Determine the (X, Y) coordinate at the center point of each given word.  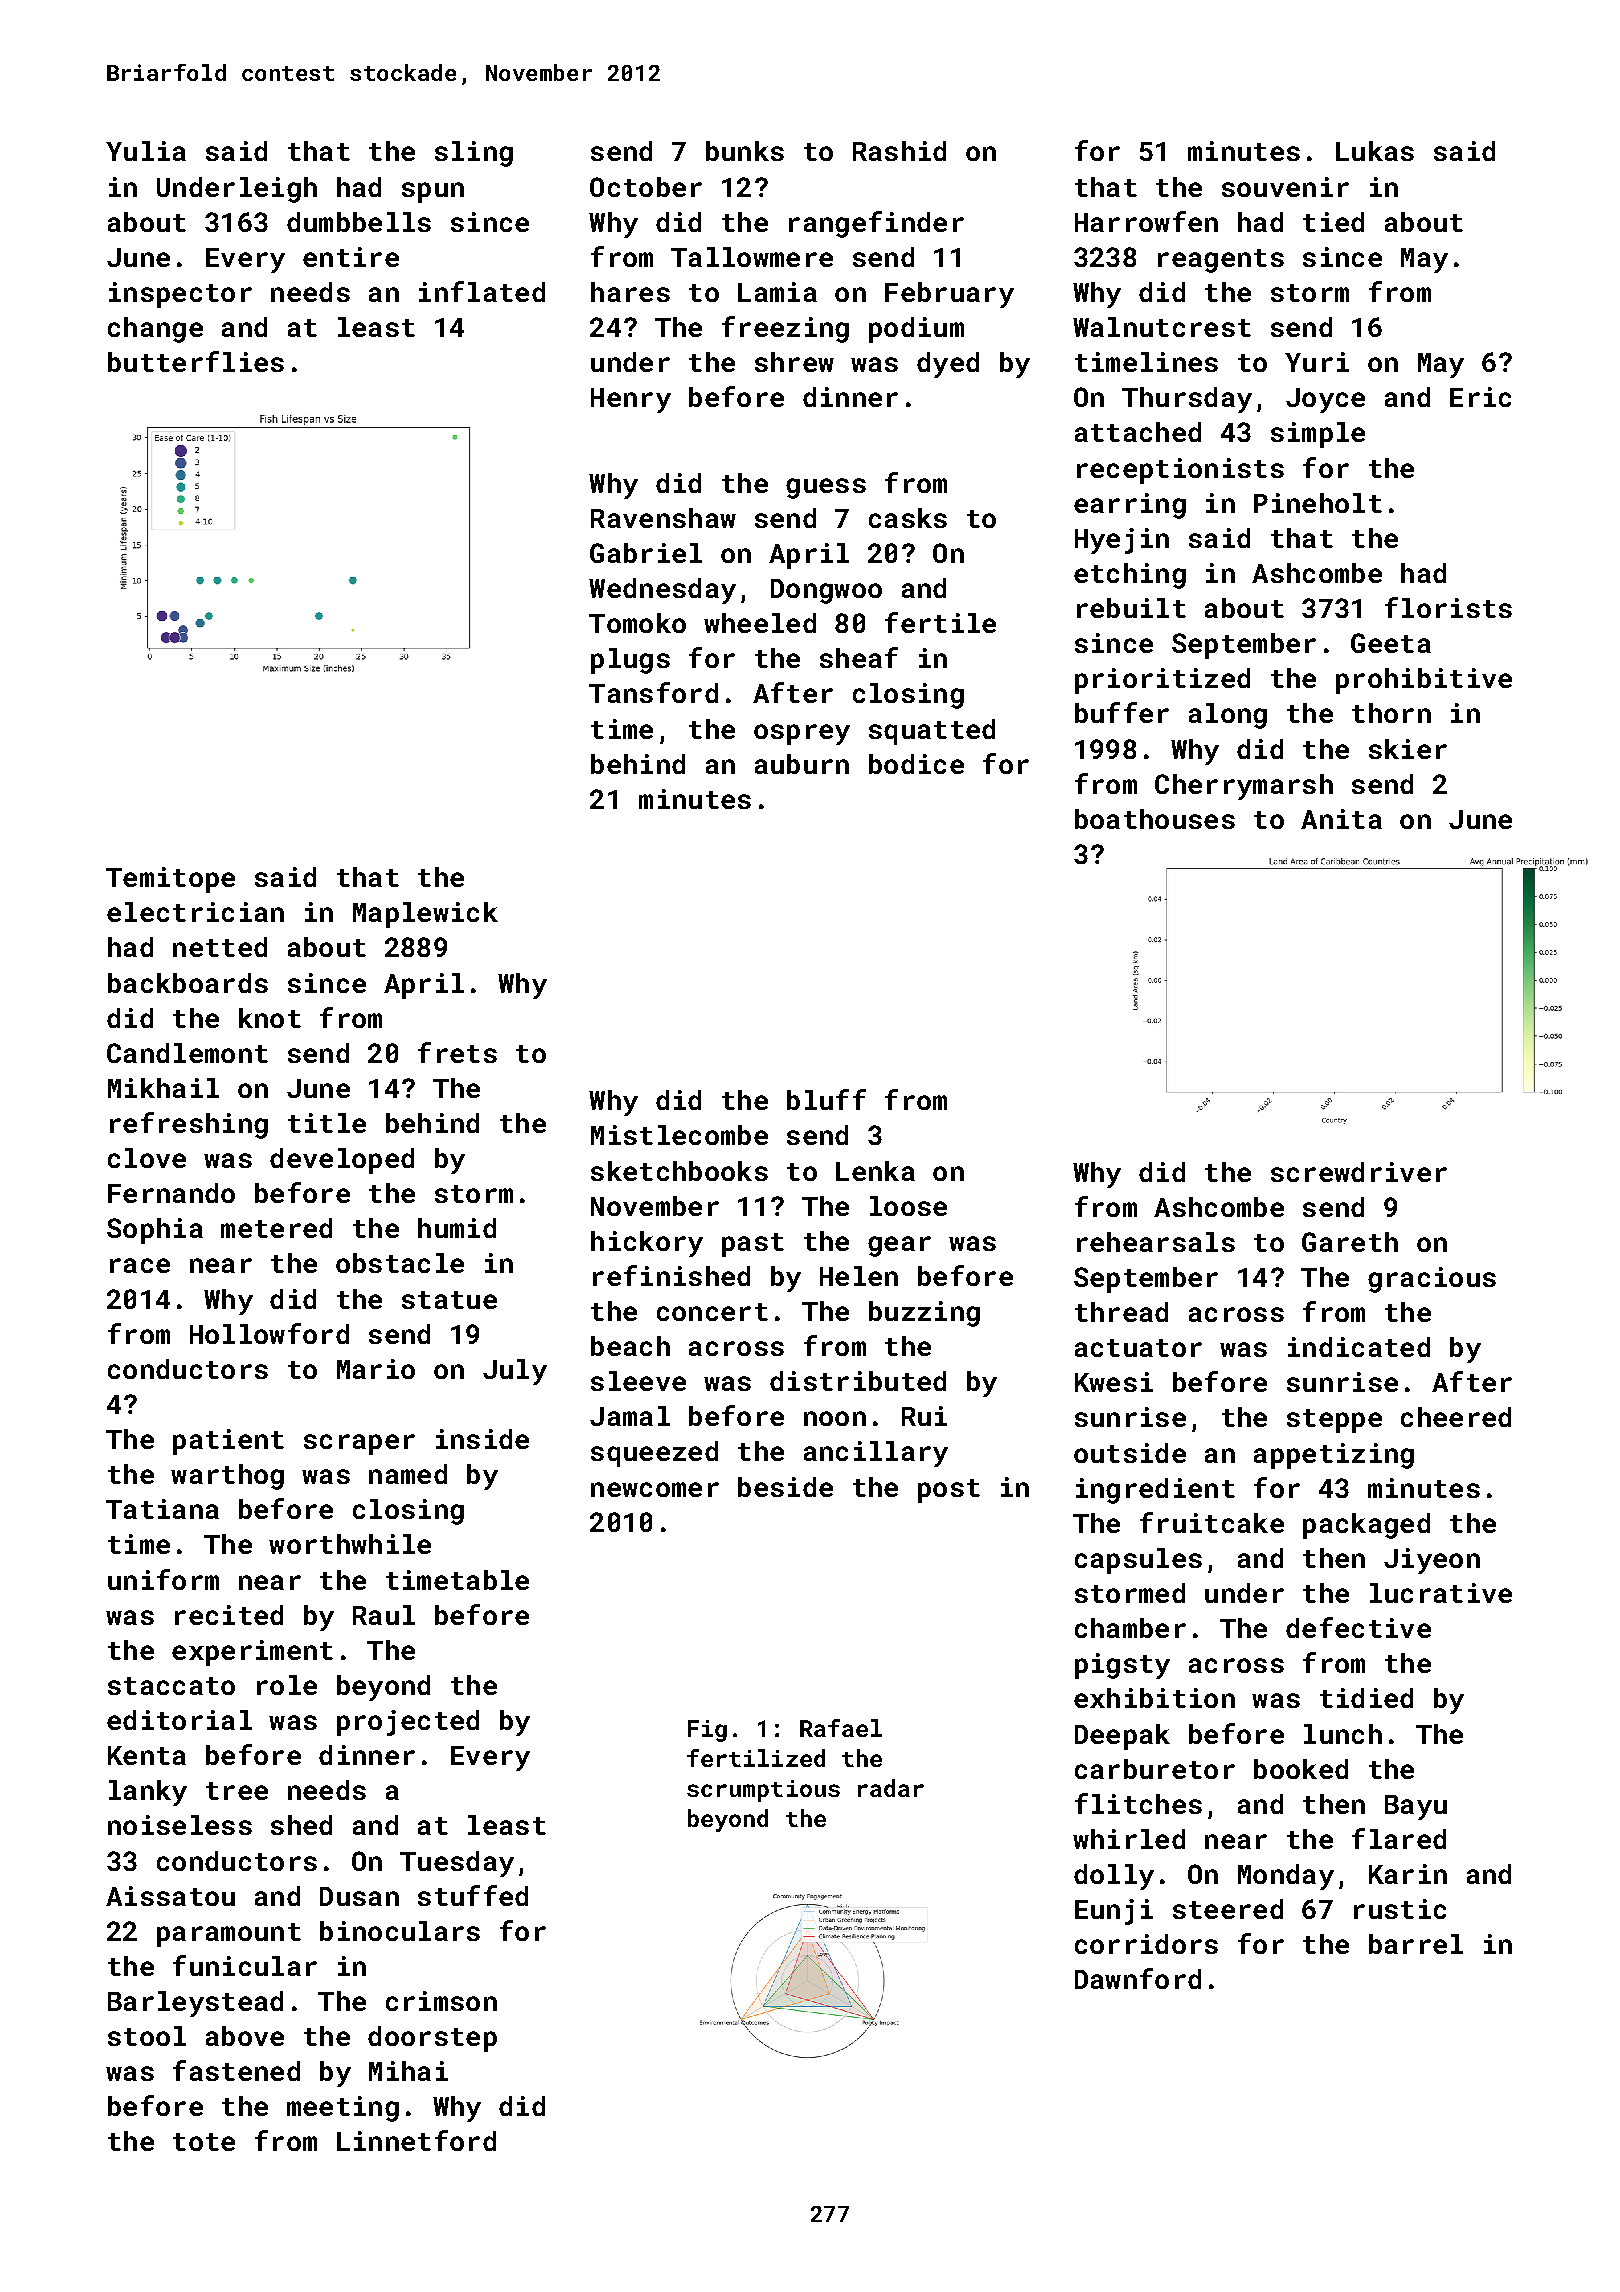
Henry (631, 400)
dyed (948, 365)
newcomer (655, 1489)
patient (228, 1442)
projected (408, 1723)
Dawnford (1138, 1978)
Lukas (1375, 151)
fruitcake (1212, 1522)
